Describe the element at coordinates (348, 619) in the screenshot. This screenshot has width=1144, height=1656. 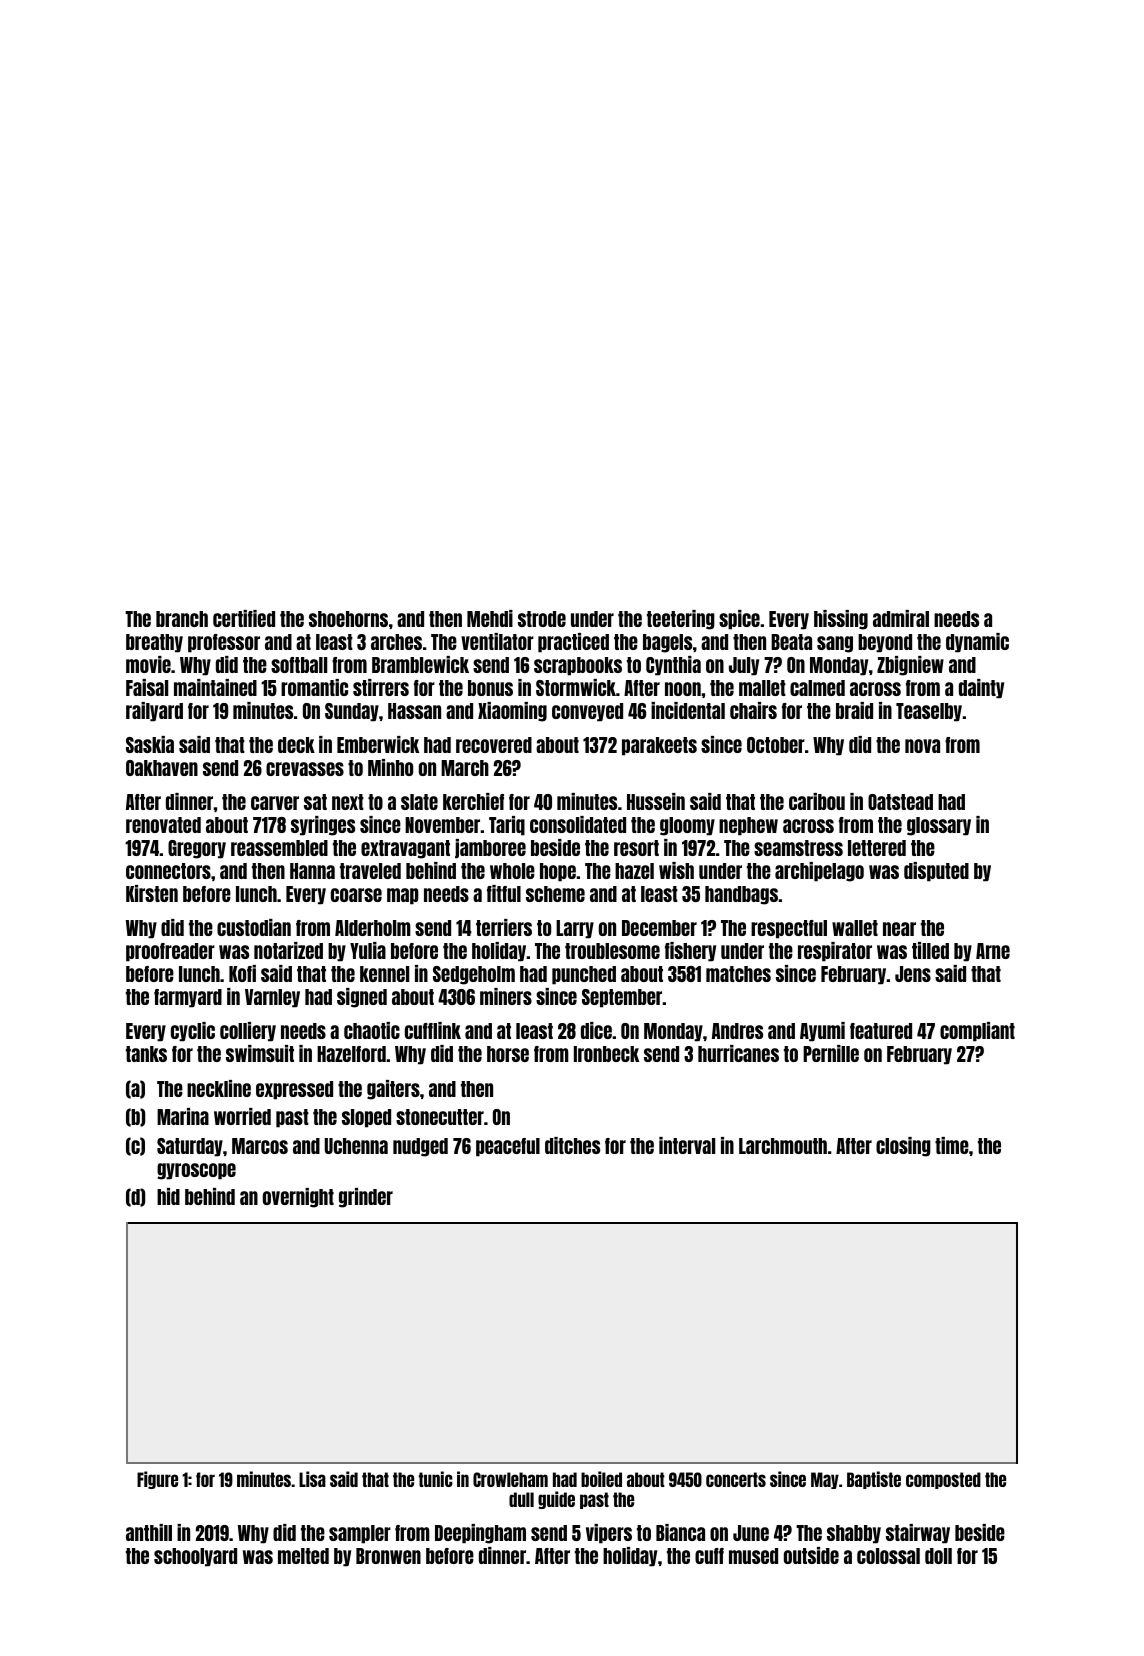
I see `shoehorns` at that location.
